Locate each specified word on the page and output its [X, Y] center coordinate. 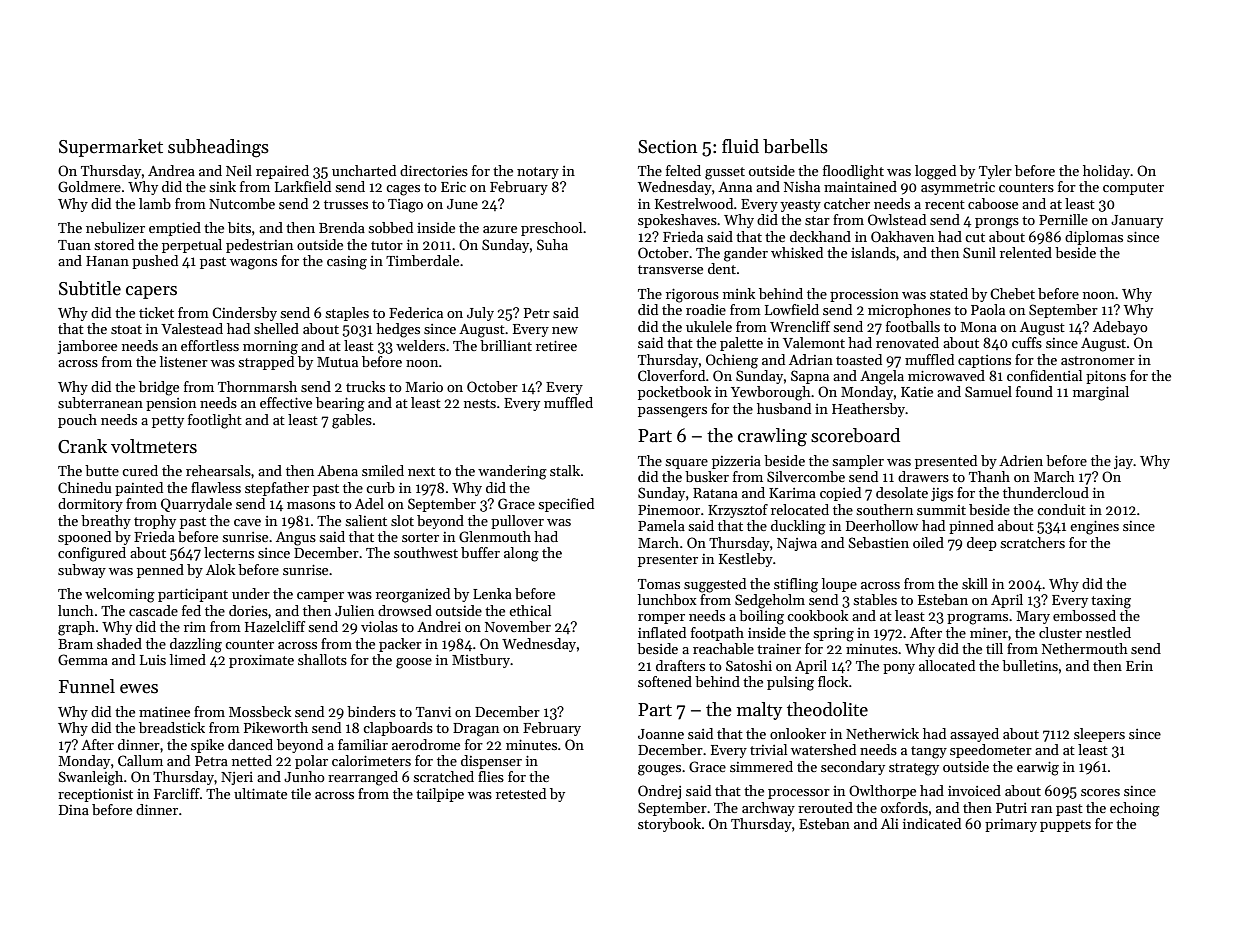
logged [935, 172]
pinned [971, 527]
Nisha [802, 186]
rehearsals [218, 470]
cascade [153, 610]
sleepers [1099, 735]
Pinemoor [669, 510]
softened [665, 681]
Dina [74, 810]
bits [239, 227]
